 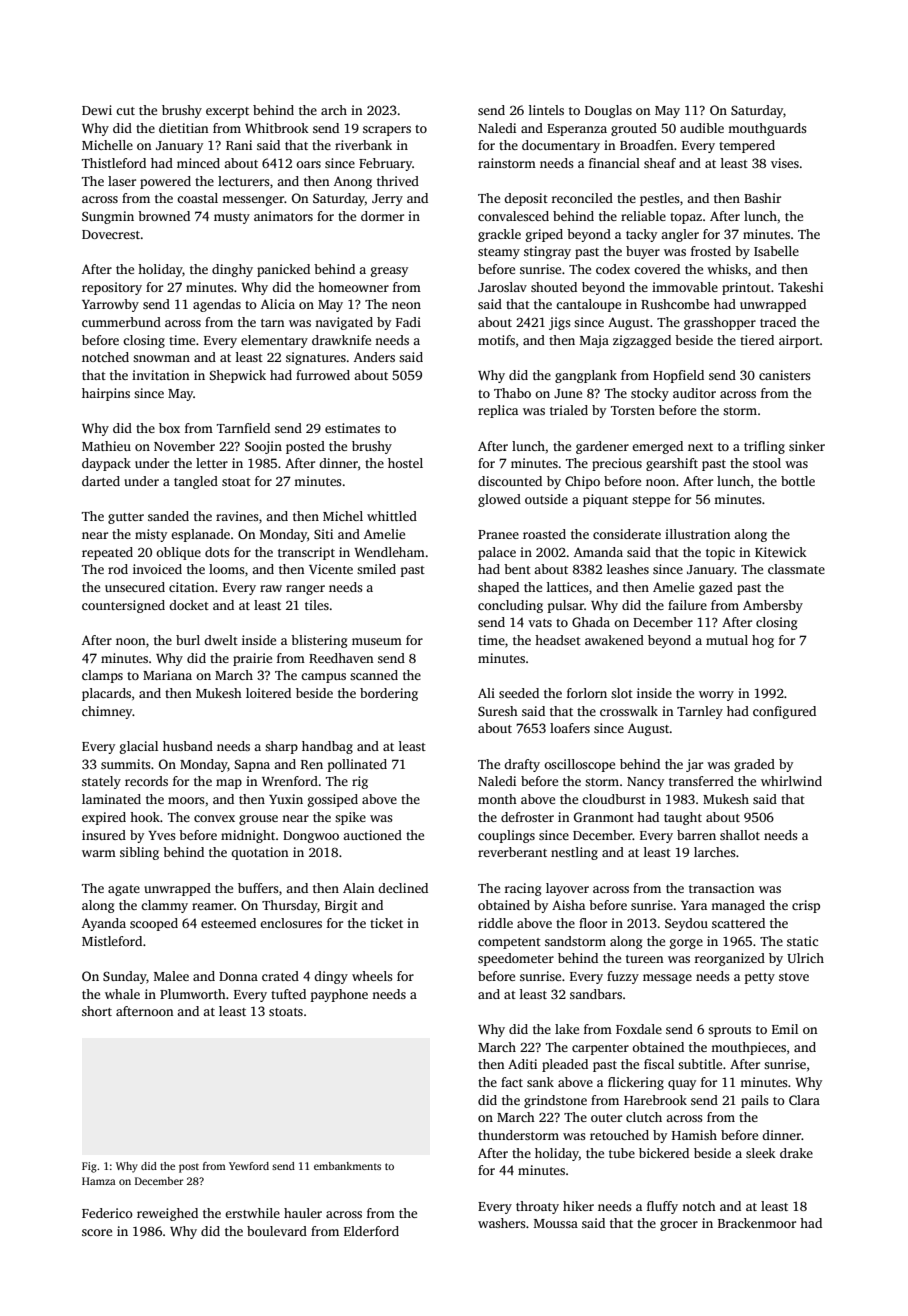 What do you see at coordinates (608, 111) in the page?
I see `Douglas` at bounding box center [608, 111].
